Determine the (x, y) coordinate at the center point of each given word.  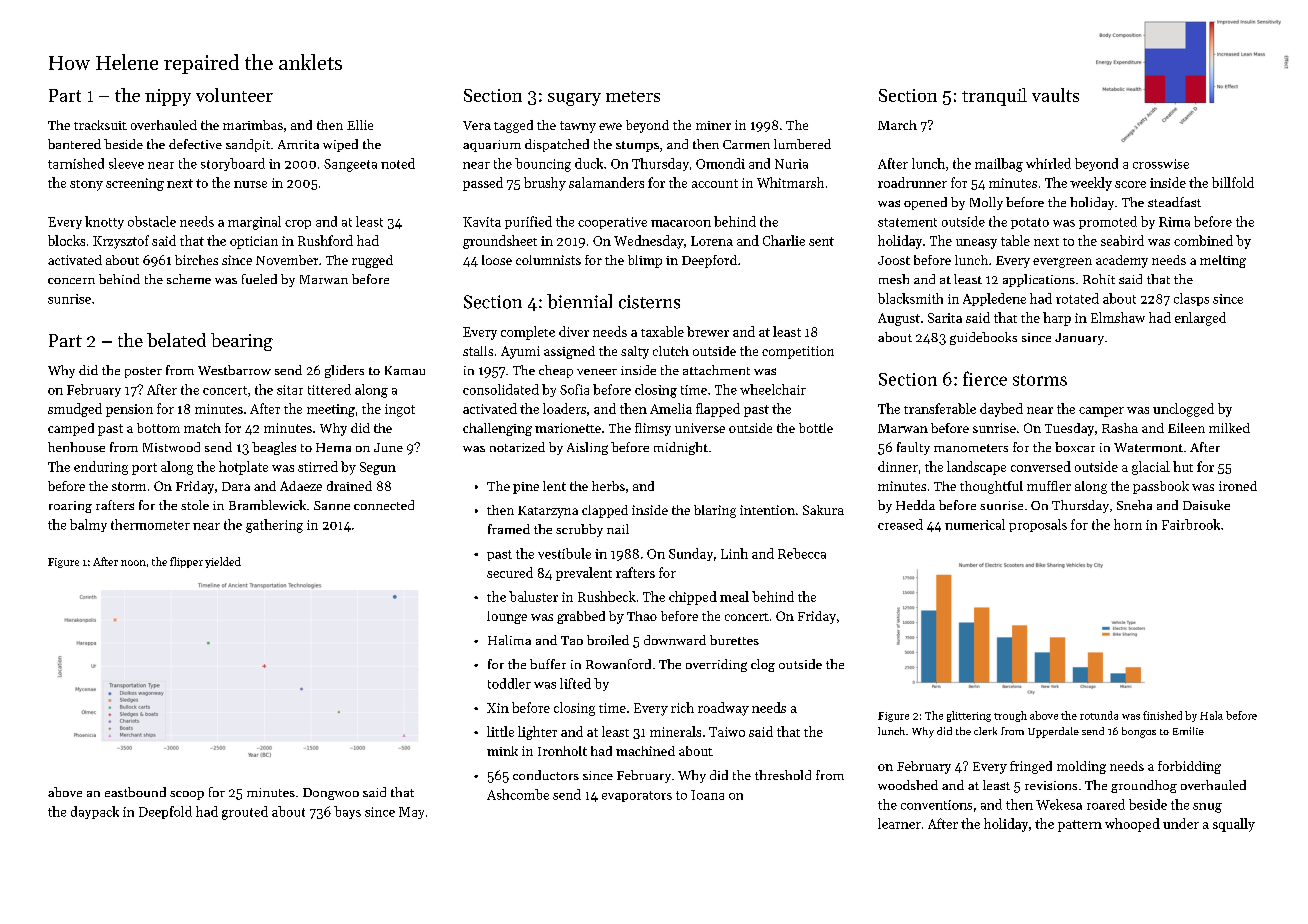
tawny (578, 127)
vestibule (564, 553)
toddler (509, 683)
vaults (1055, 95)
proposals (1038, 525)
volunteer (234, 95)
